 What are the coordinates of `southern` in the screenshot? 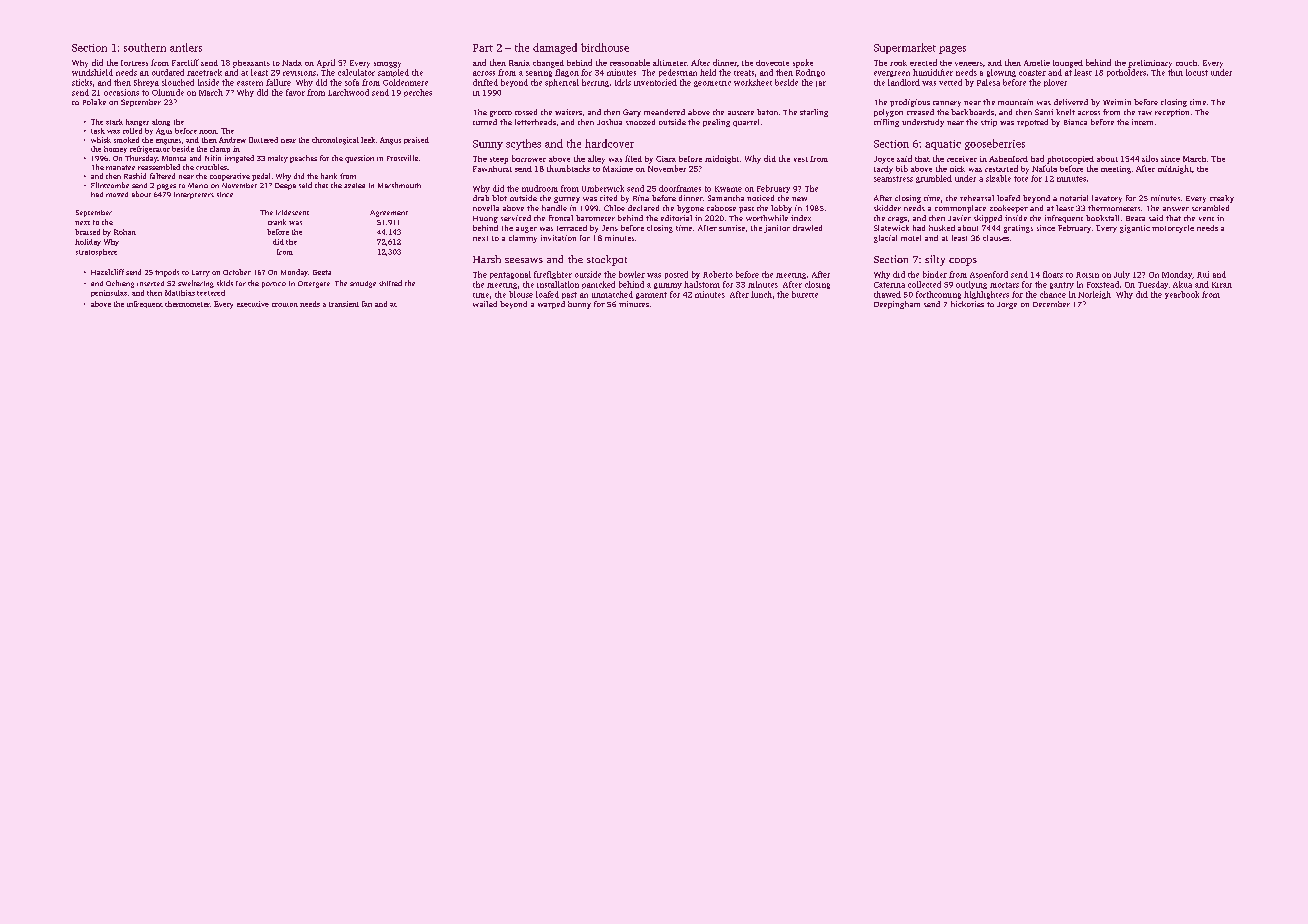 It's located at (145, 47).
